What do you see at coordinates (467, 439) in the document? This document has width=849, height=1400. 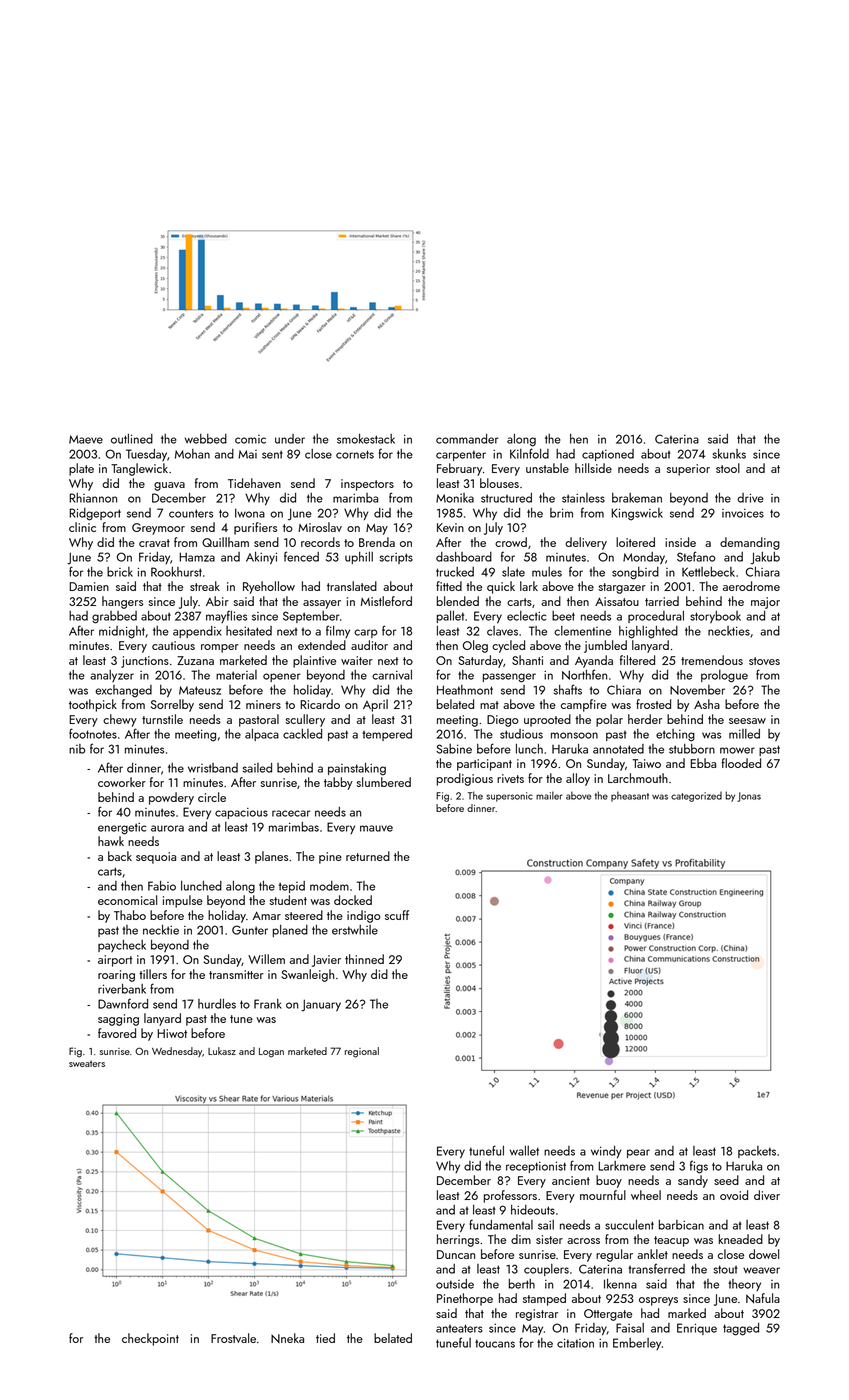 I see `commander` at bounding box center [467, 439].
